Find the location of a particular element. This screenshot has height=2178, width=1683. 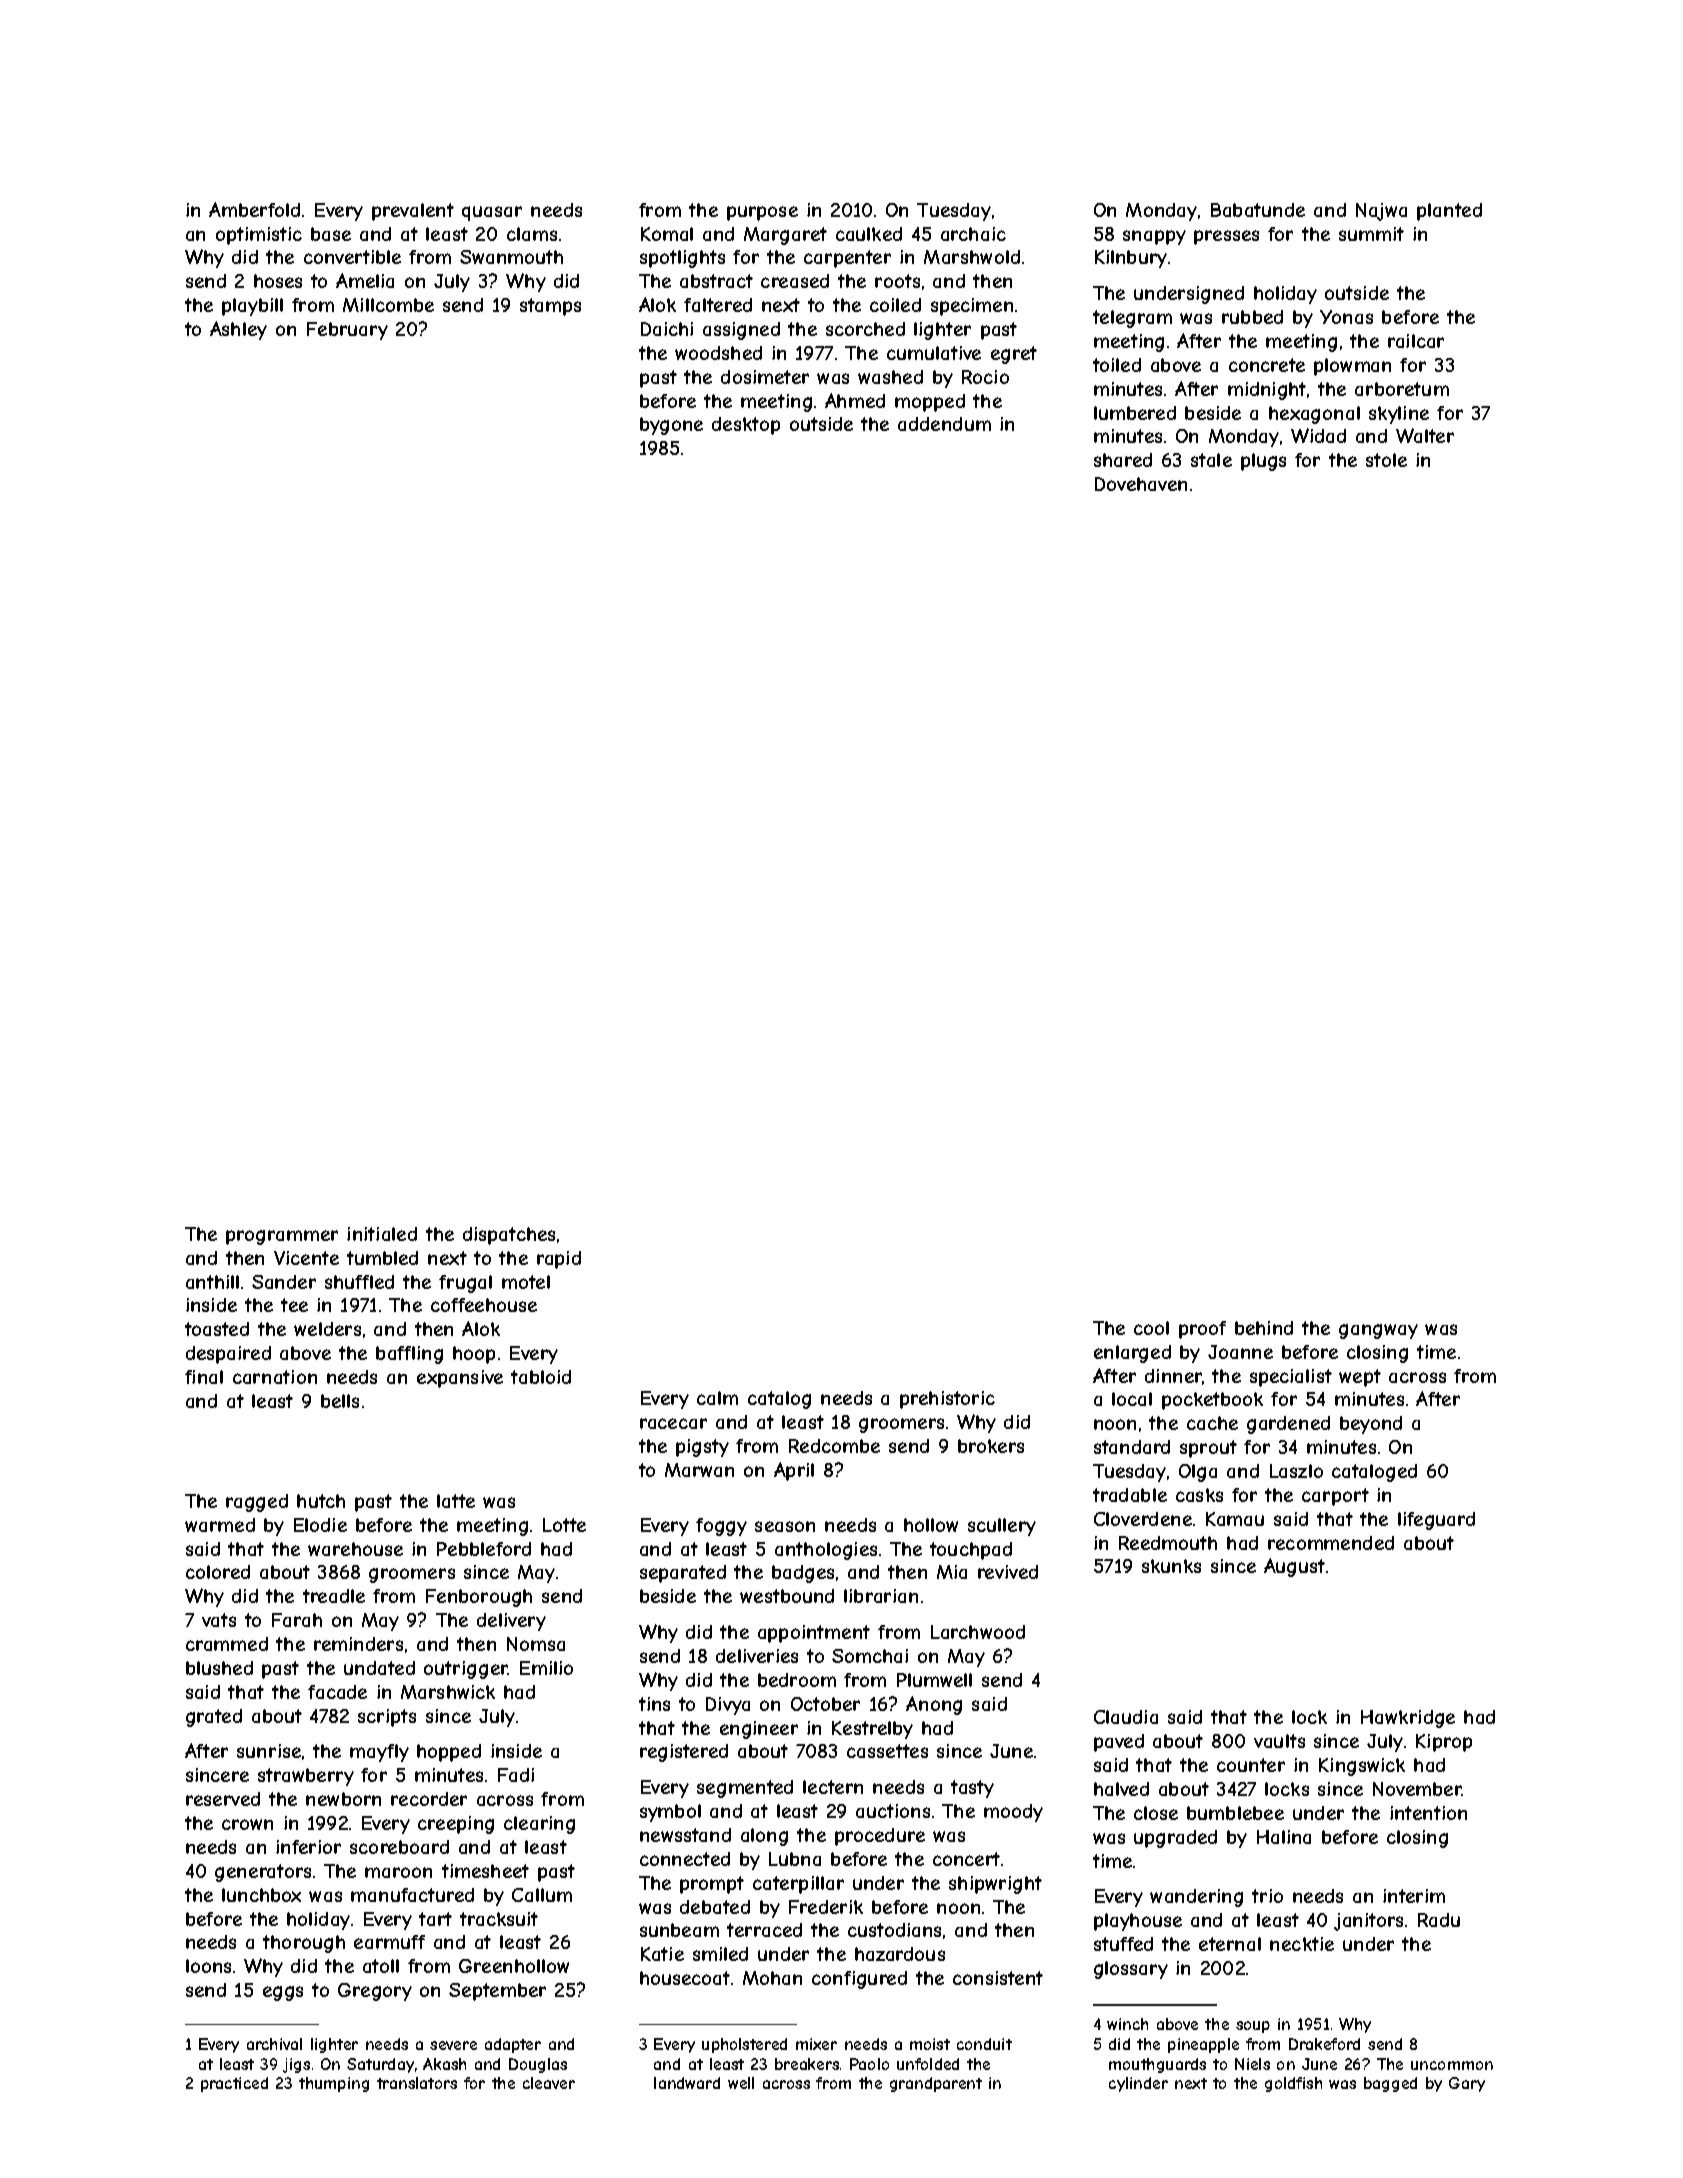

Millcombe is located at coordinates (388, 305).
